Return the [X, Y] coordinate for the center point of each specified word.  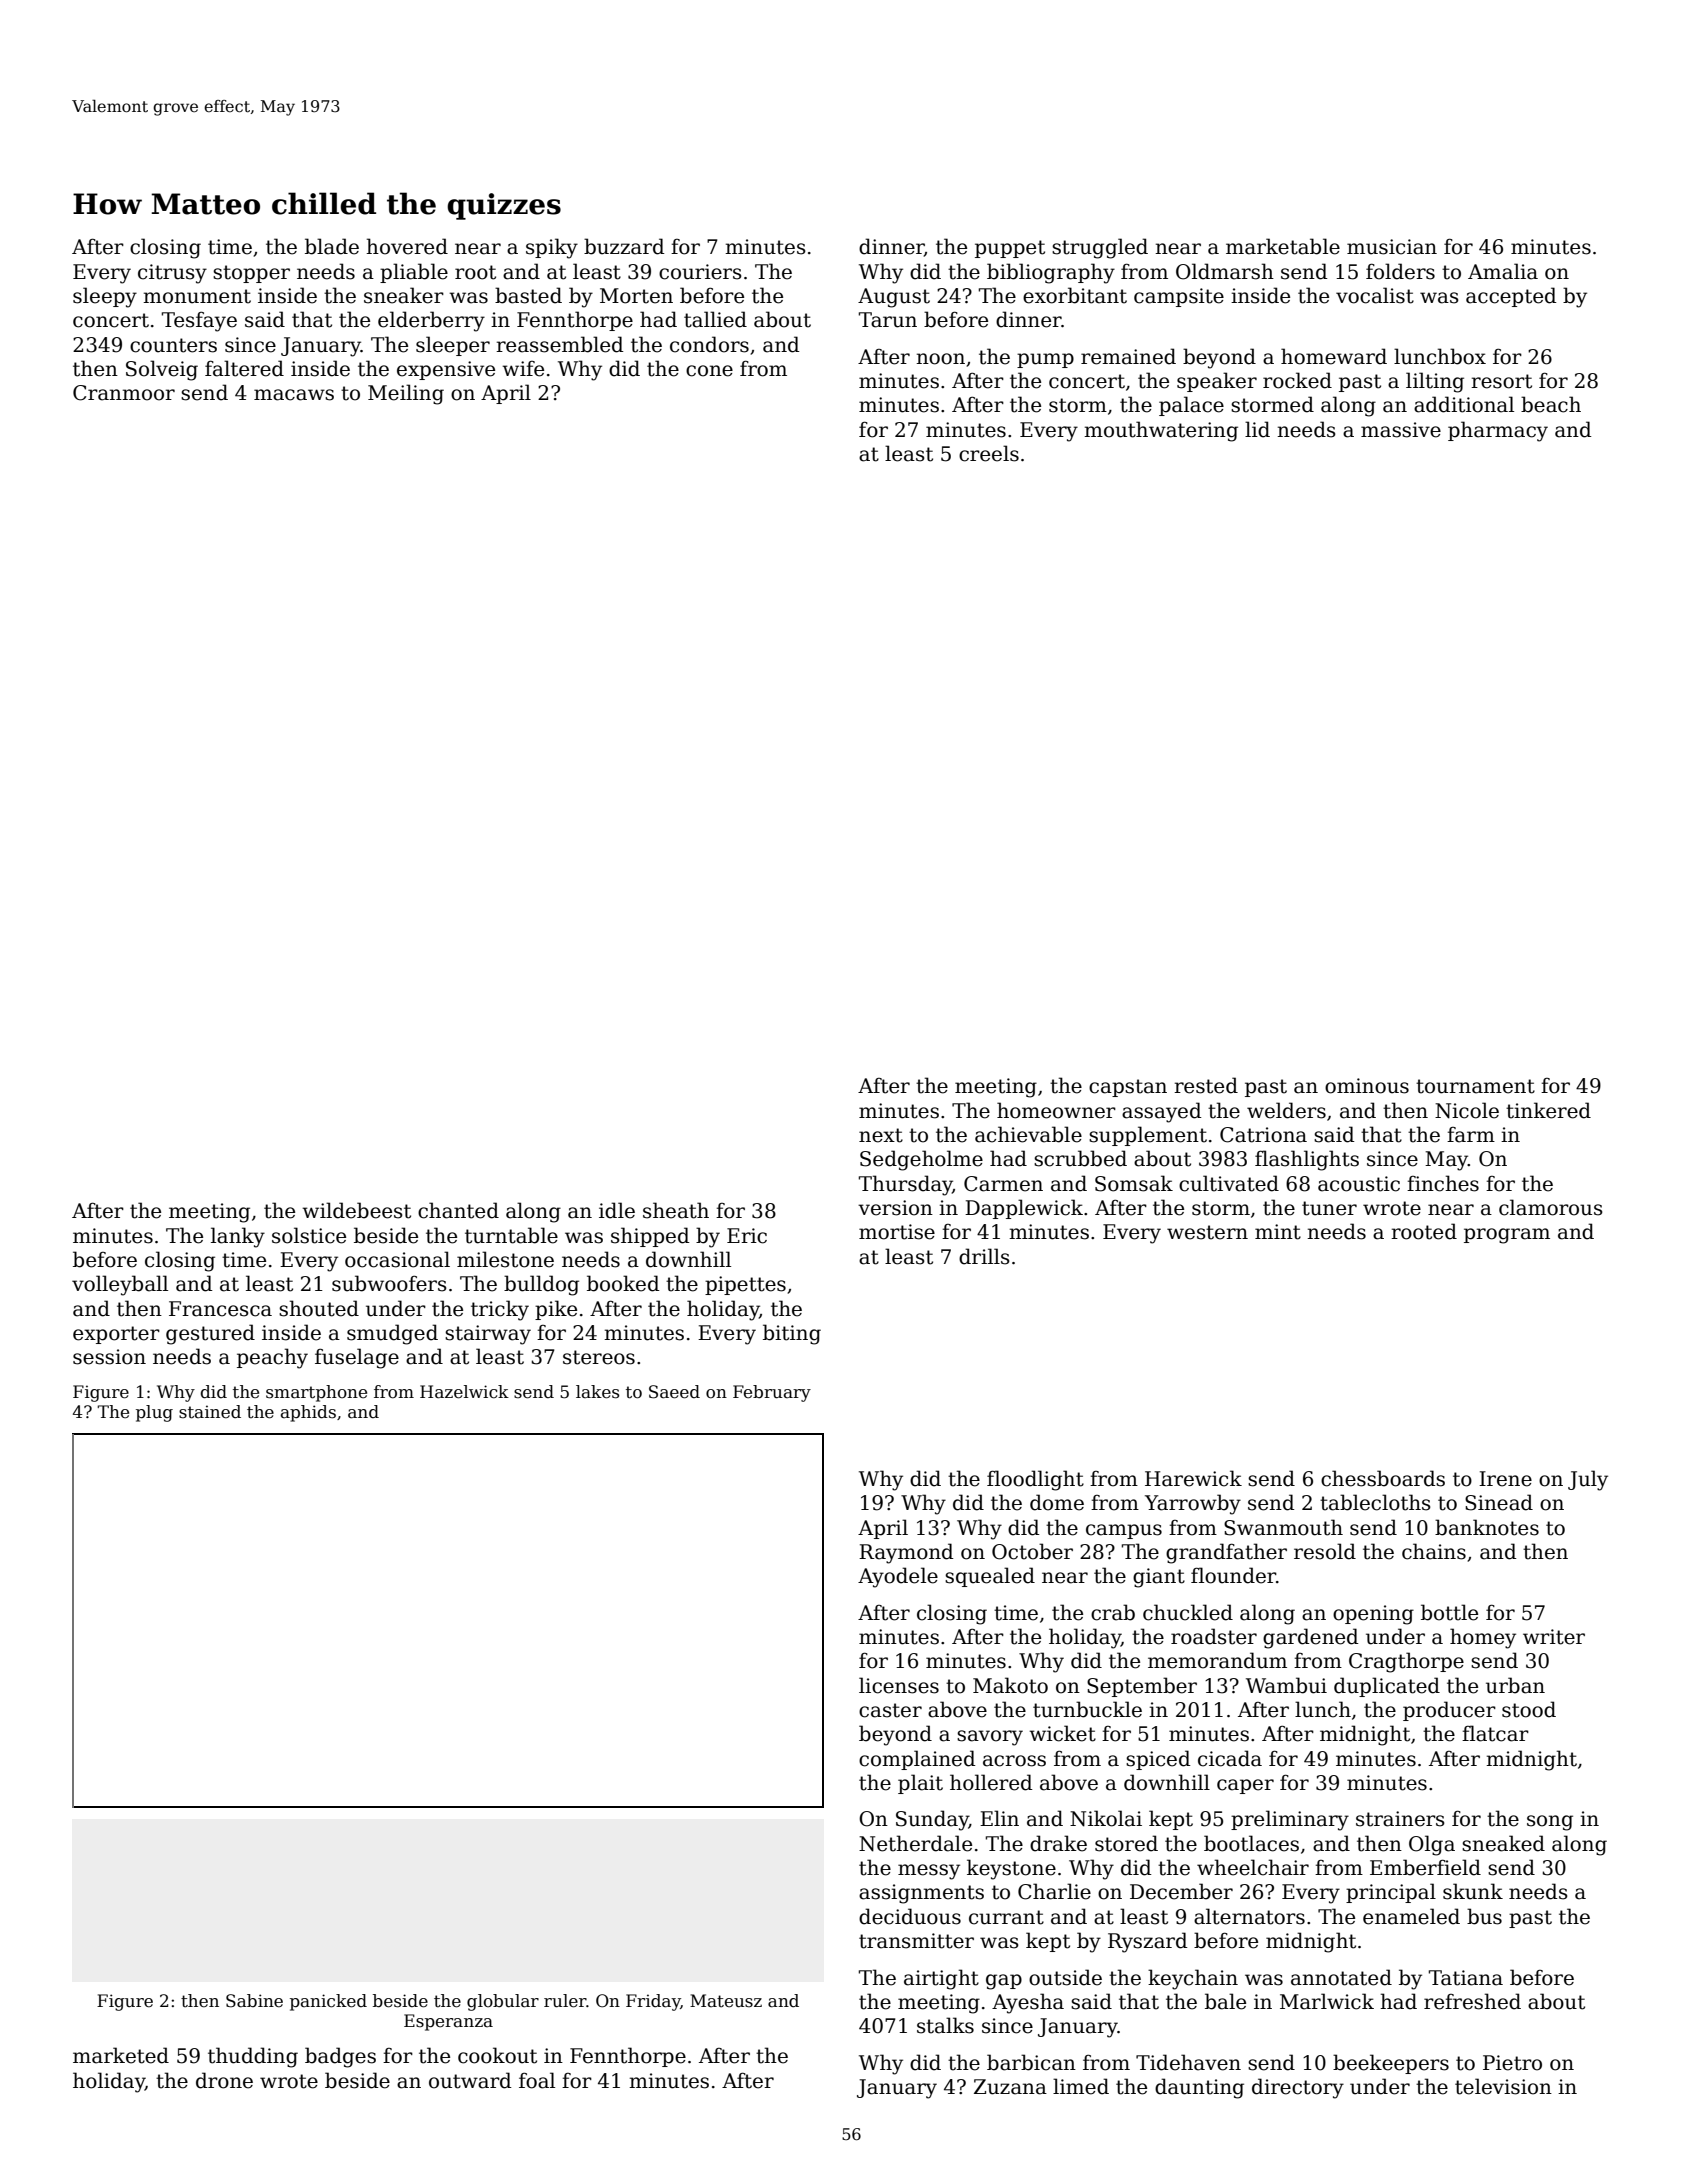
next [881, 1135]
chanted [458, 1210]
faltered [244, 368]
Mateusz [726, 2001]
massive [1401, 430]
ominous [1367, 1086]
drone [224, 2080]
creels [989, 453]
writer [1554, 1637]
